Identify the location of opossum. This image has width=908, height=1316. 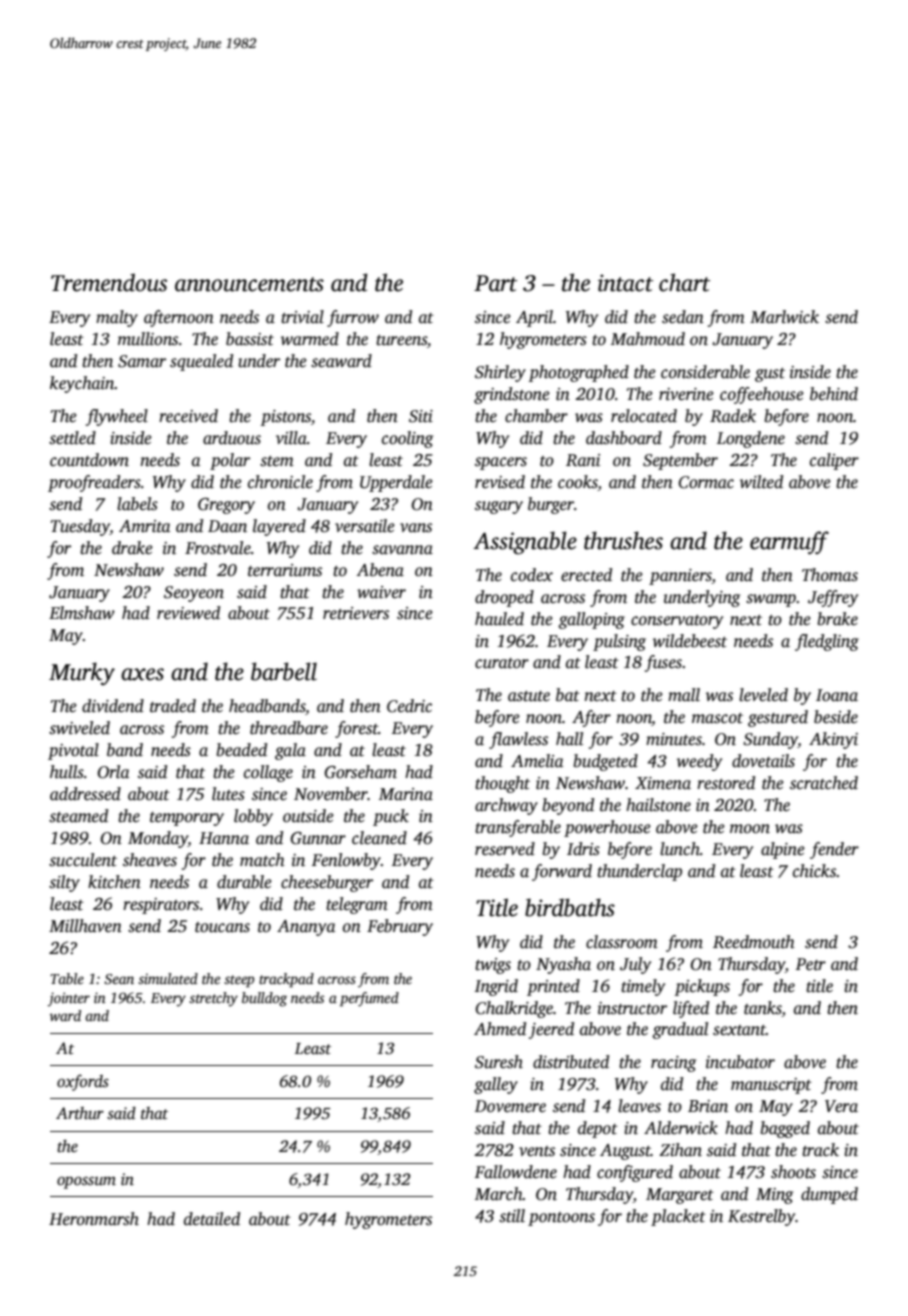
(86, 1182).
